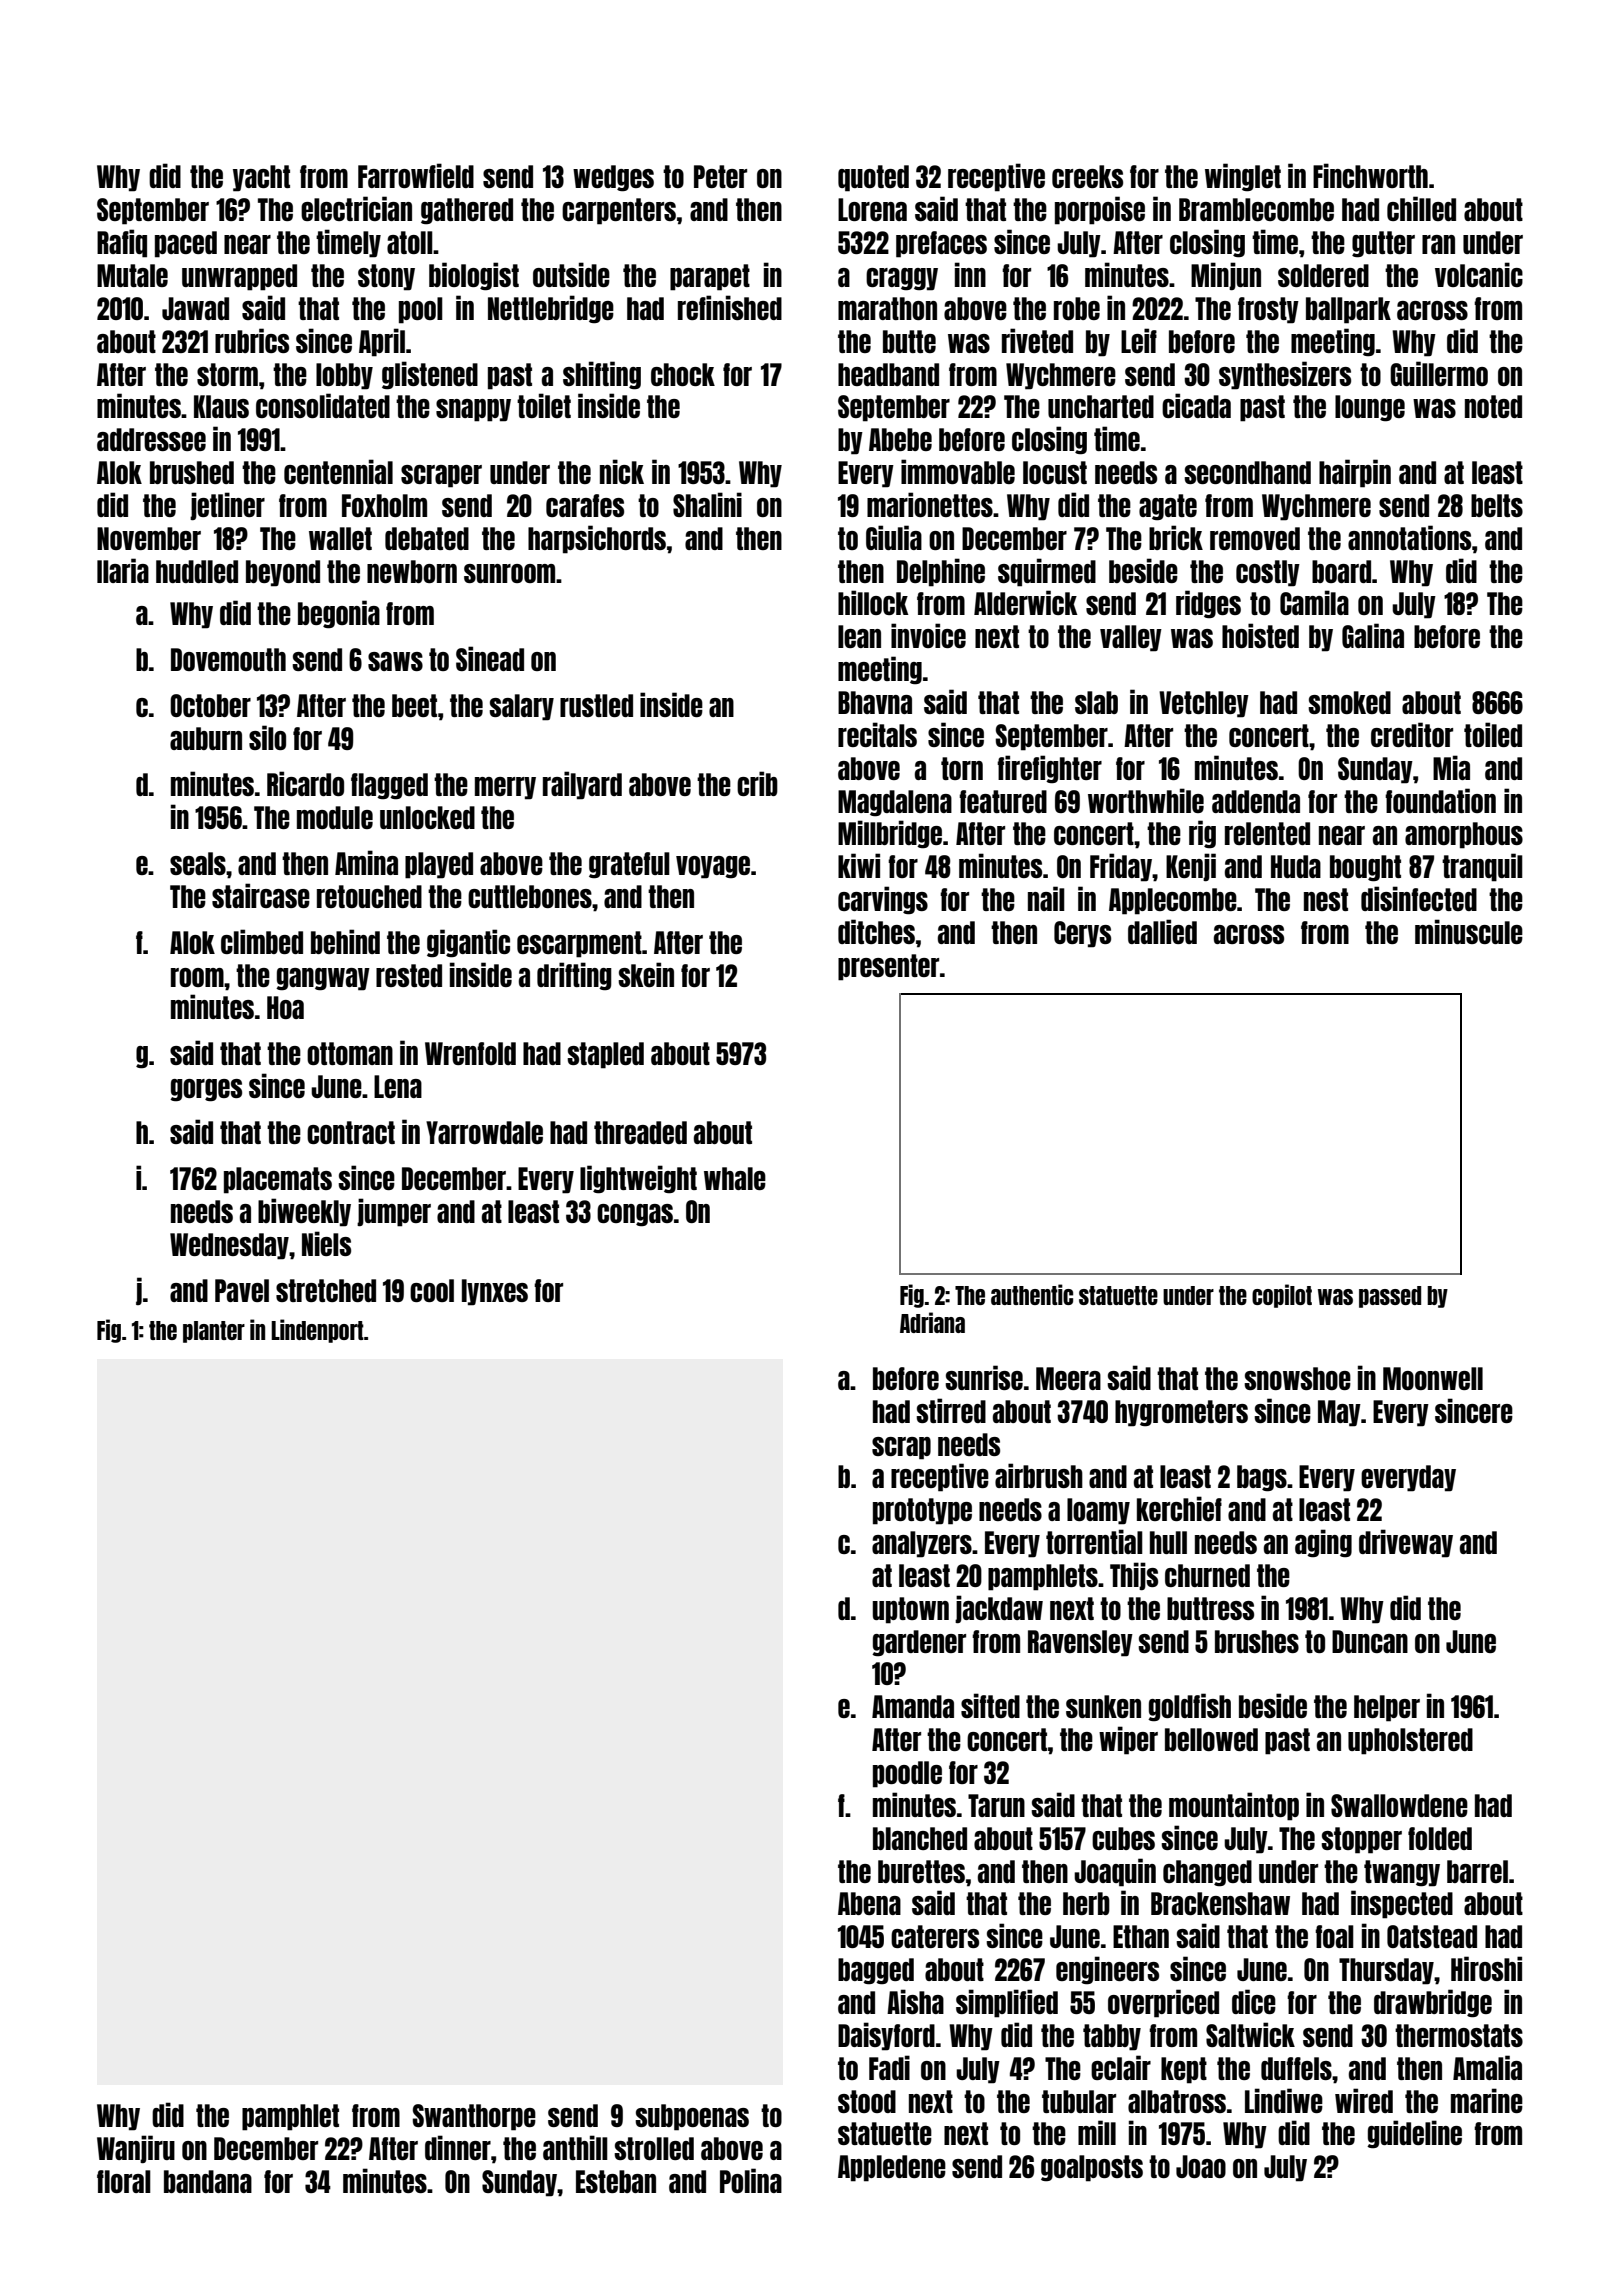 The height and width of the screenshot is (2292, 1620). I want to click on Guillermo, so click(1439, 373).
